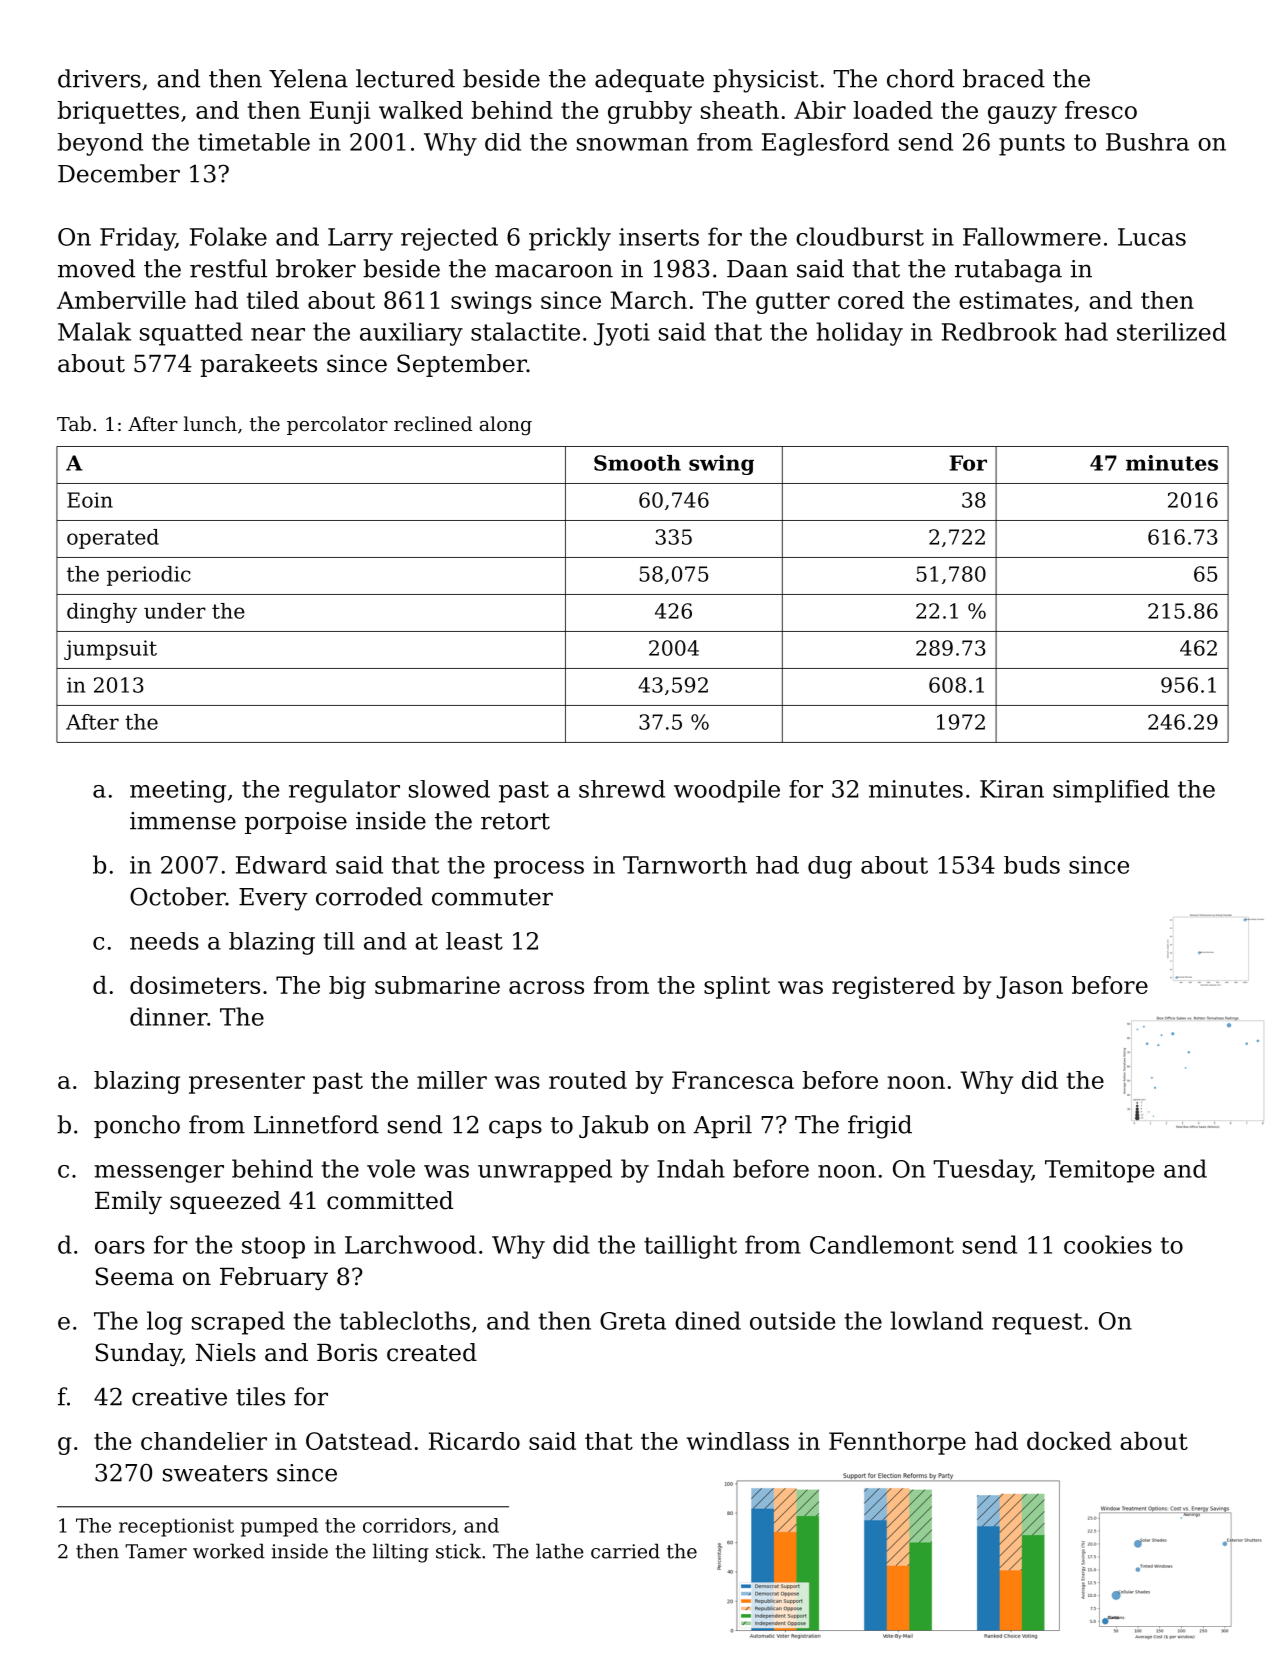 Image resolution: width=1285 pixels, height=1663 pixels. What do you see at coordinates (156, 1551) in the screenshot?
I see `Tamer` at bounding box center [156, 1551].
